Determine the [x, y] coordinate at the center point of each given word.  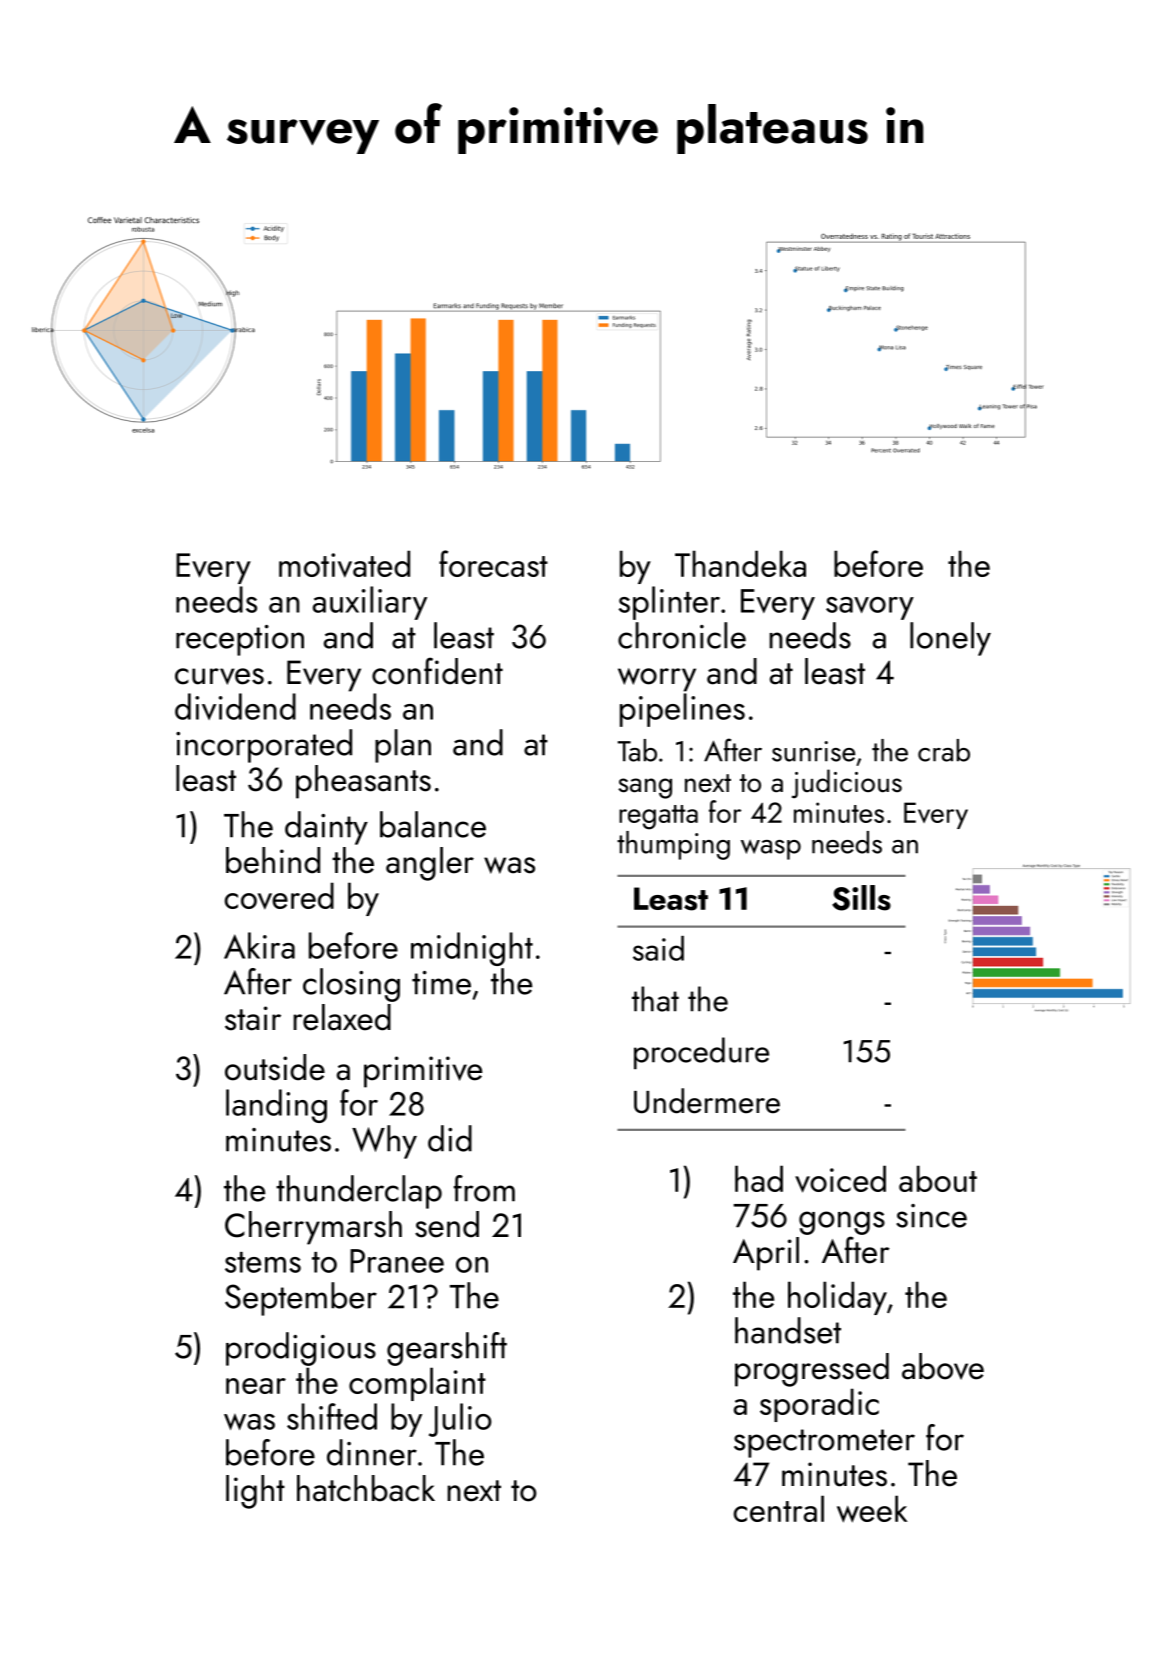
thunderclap [359, 1192]
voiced [840, 1179]
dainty [326, 828]
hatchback [366, 1488]
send [447, 1224]
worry [657, 680]
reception [240, 640]
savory [870, 608]
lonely [950, 639]
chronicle [682, 635]
